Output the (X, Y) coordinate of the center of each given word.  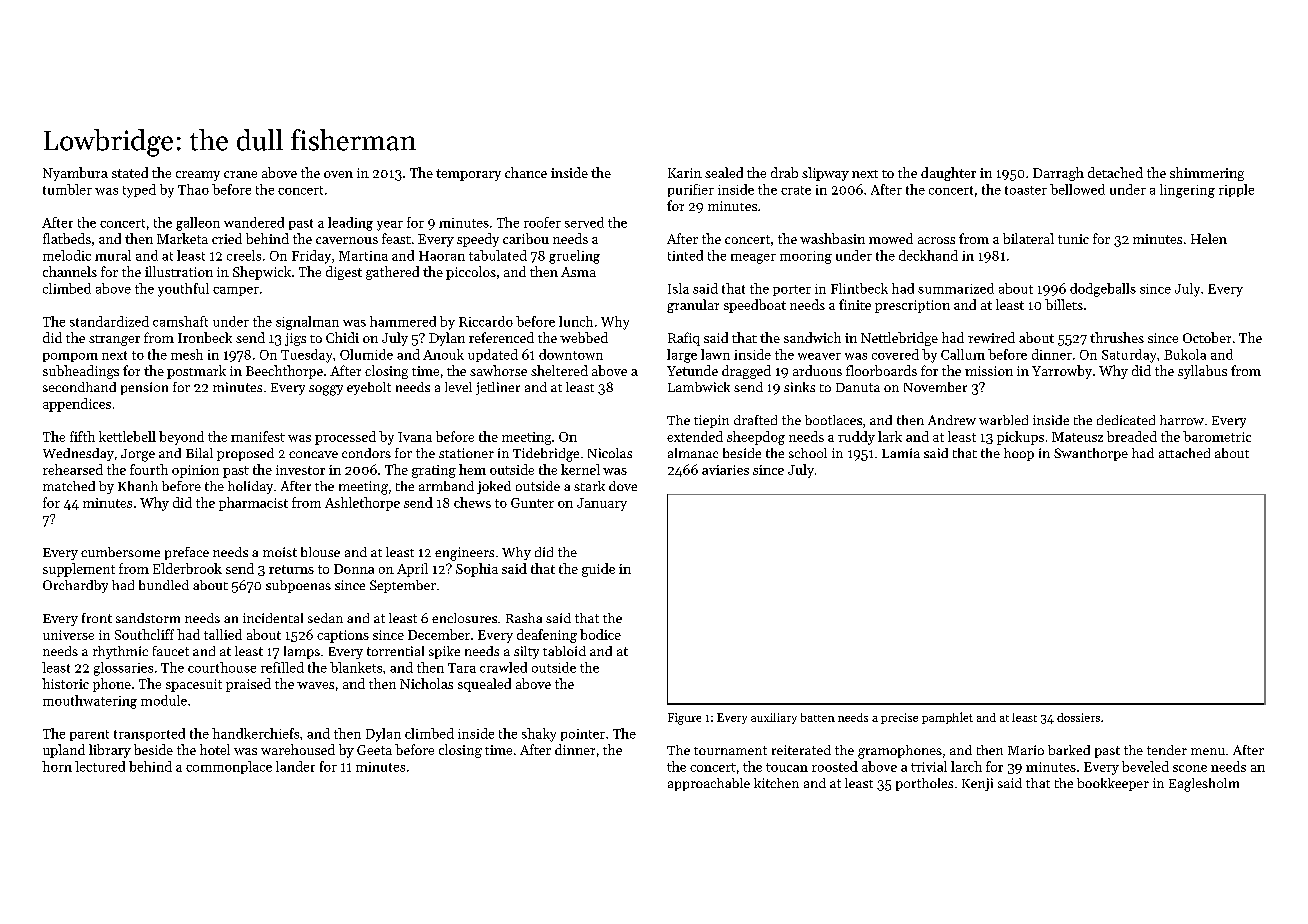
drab (784, 172)
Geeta (374, 750)
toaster (1026, 190)
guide (598, 570)
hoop (1019, 454)
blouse (320, 552)
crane (240, 174)
